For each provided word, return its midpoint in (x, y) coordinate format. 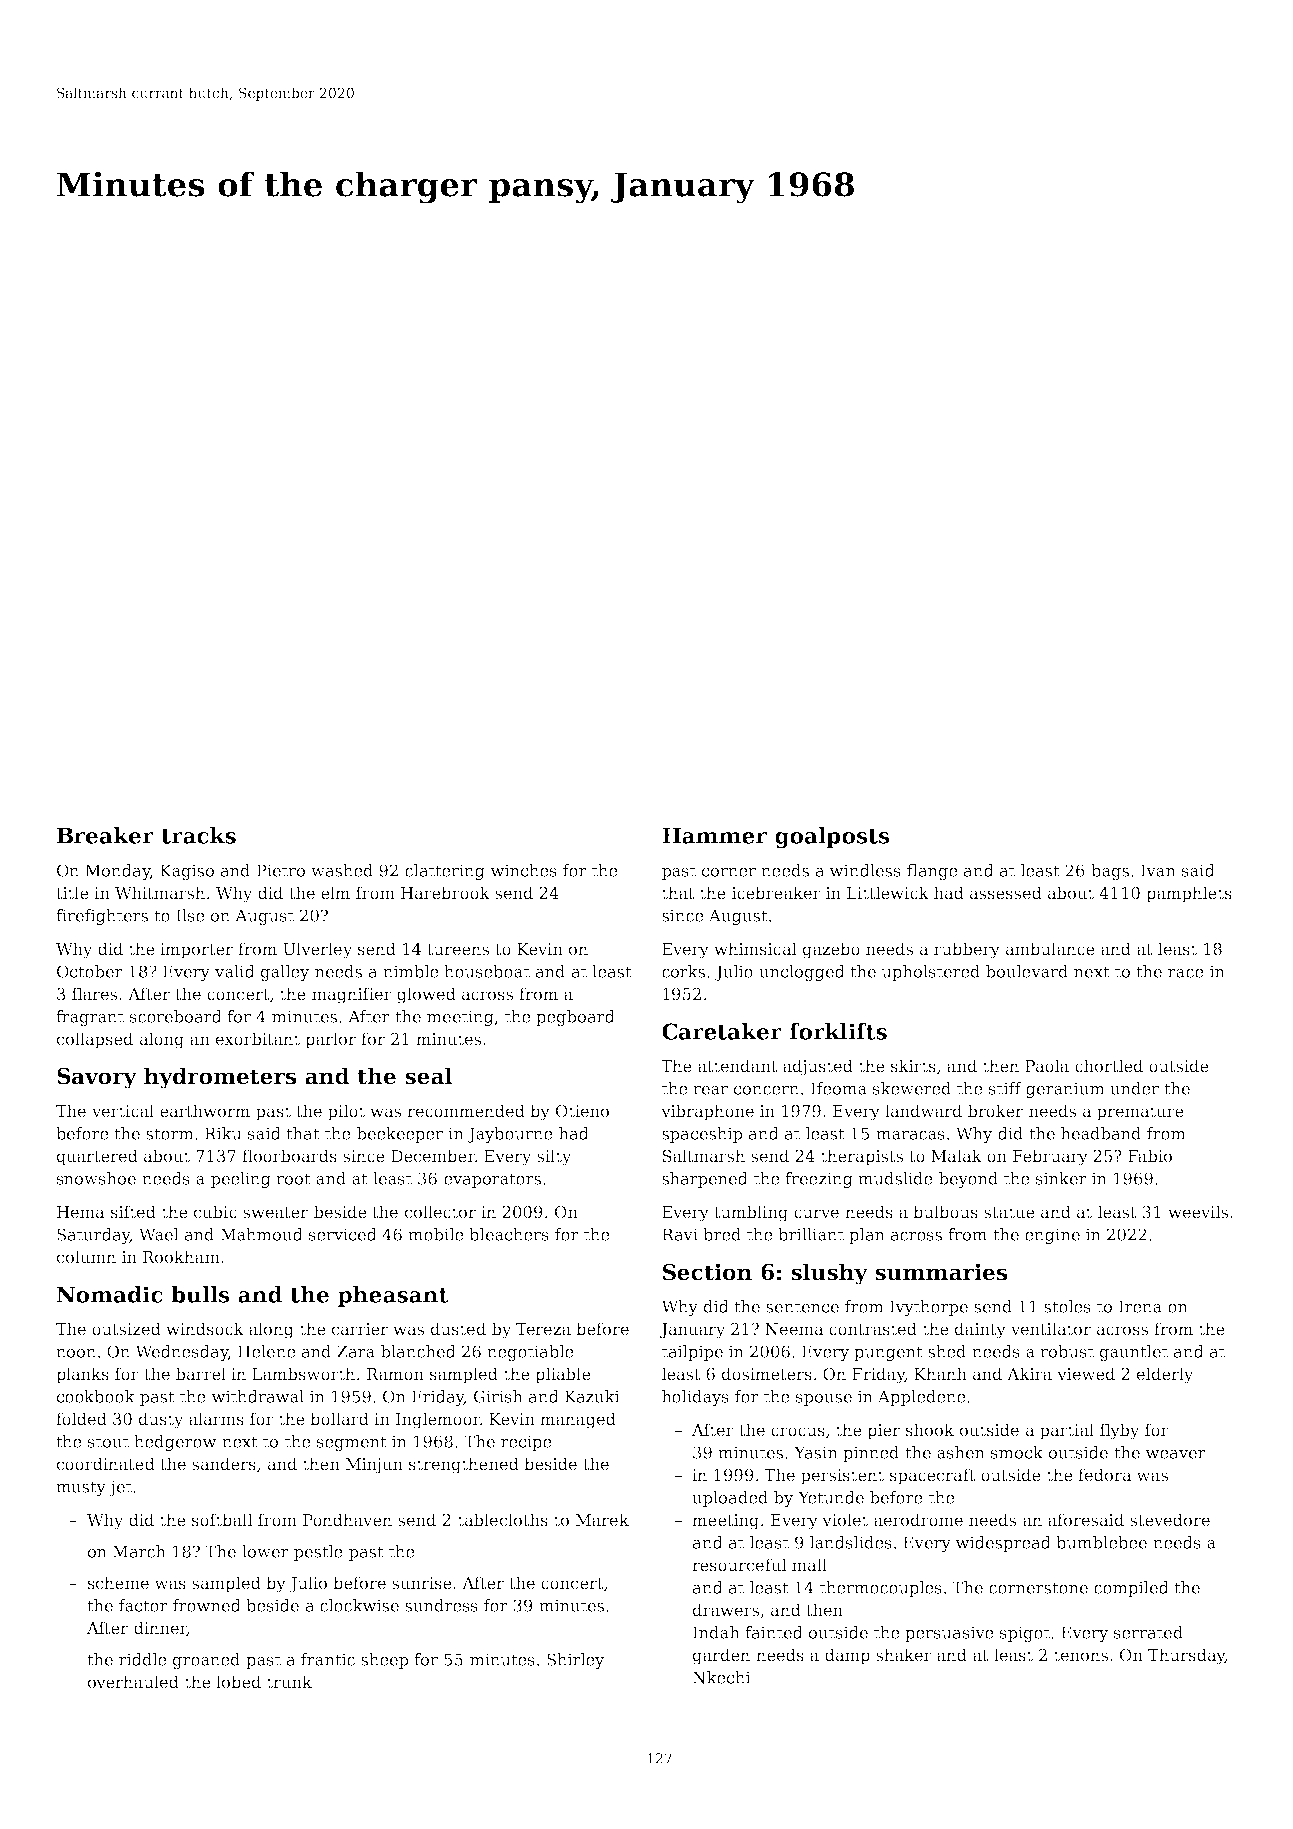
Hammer (714, 835)
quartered (97, 1157)
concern (766, 1090)
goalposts (832, 837)
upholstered (931, 973)
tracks (198, 835)
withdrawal (258, 1396)
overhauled (133, 1682)
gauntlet (1134, 1353)
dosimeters (767, 1374)
